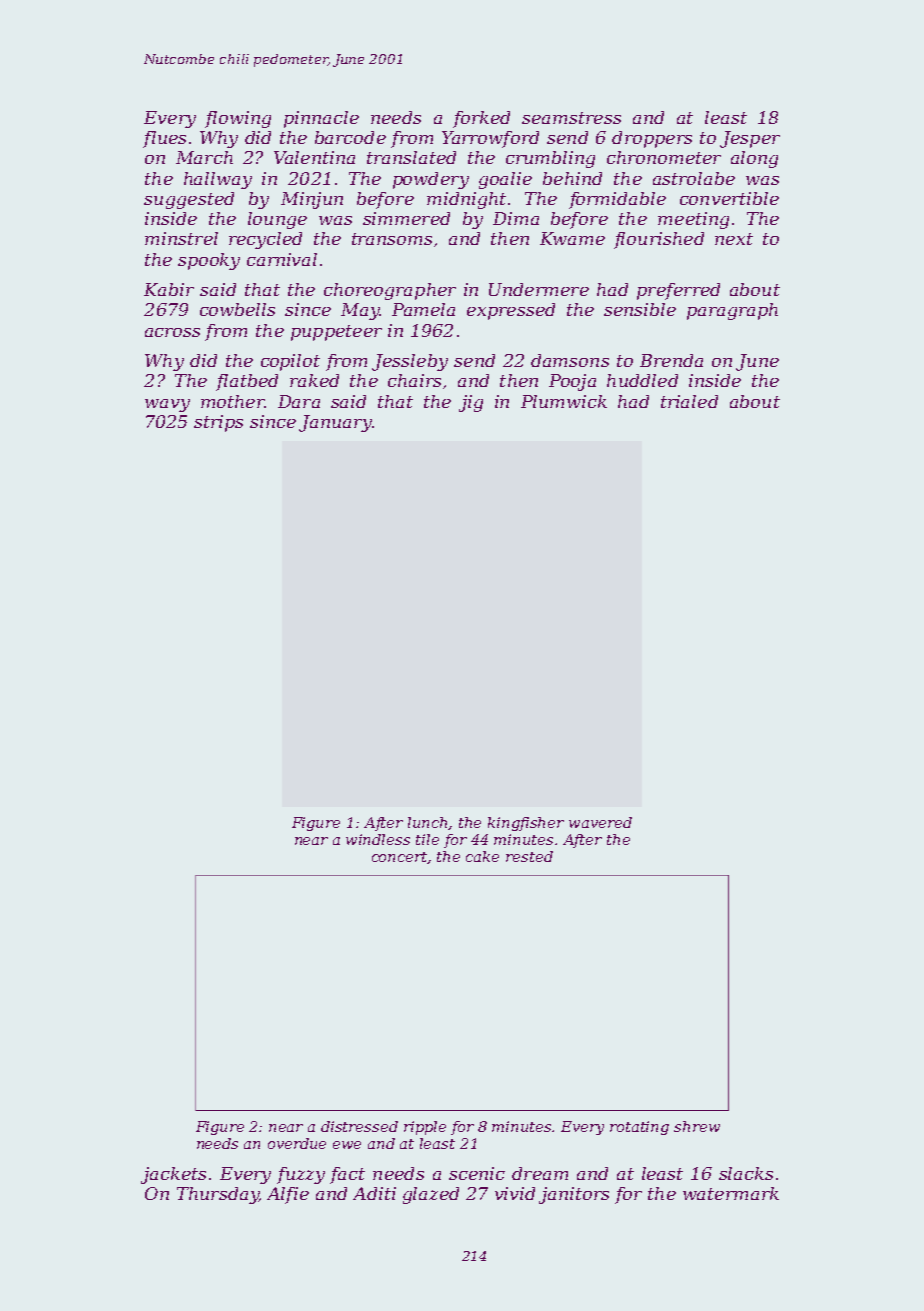 This document has height=1311, width=924. I want to click on flourished, so click(659, 240).
